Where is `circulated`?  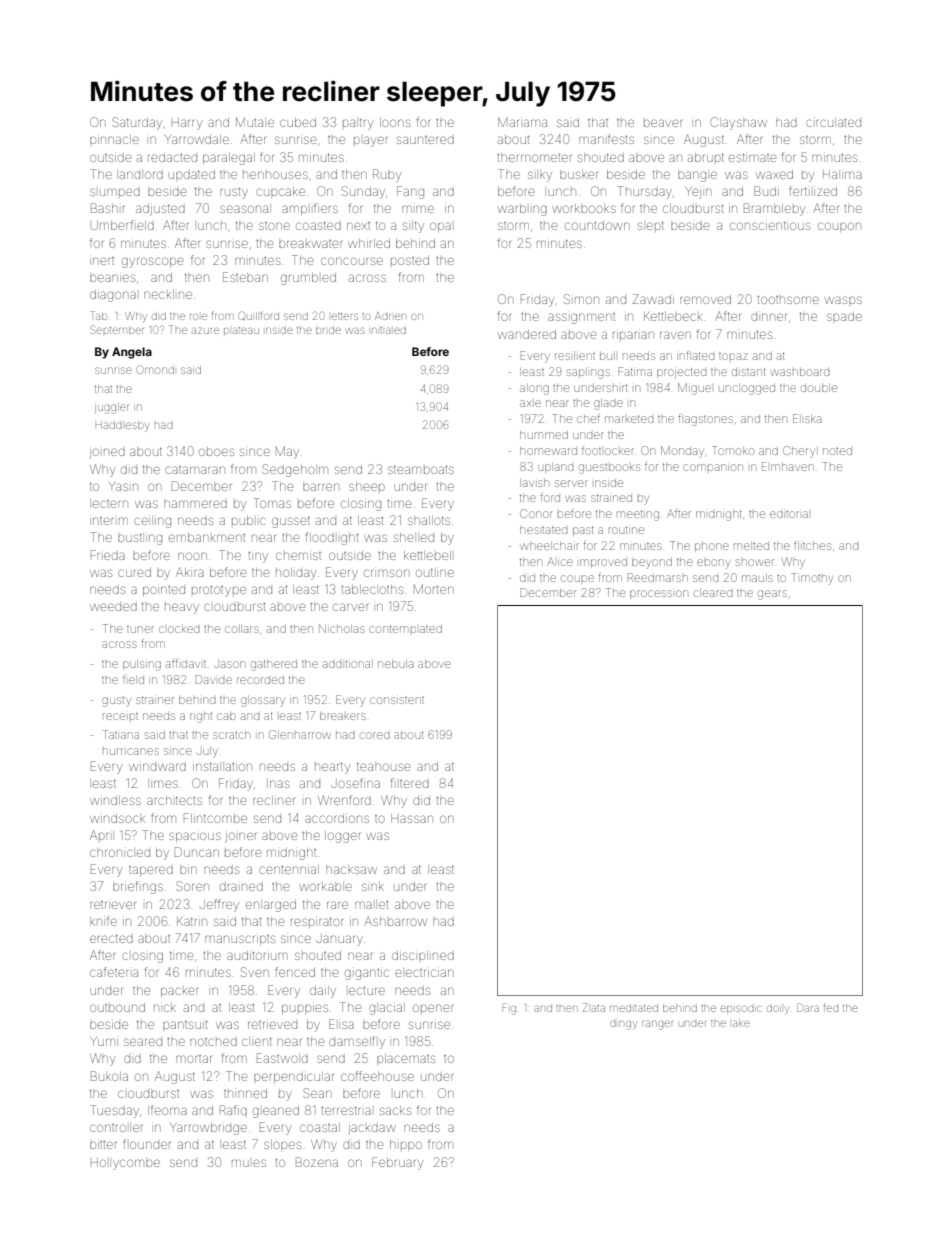
circulated is located at coordinates (833, 123).
